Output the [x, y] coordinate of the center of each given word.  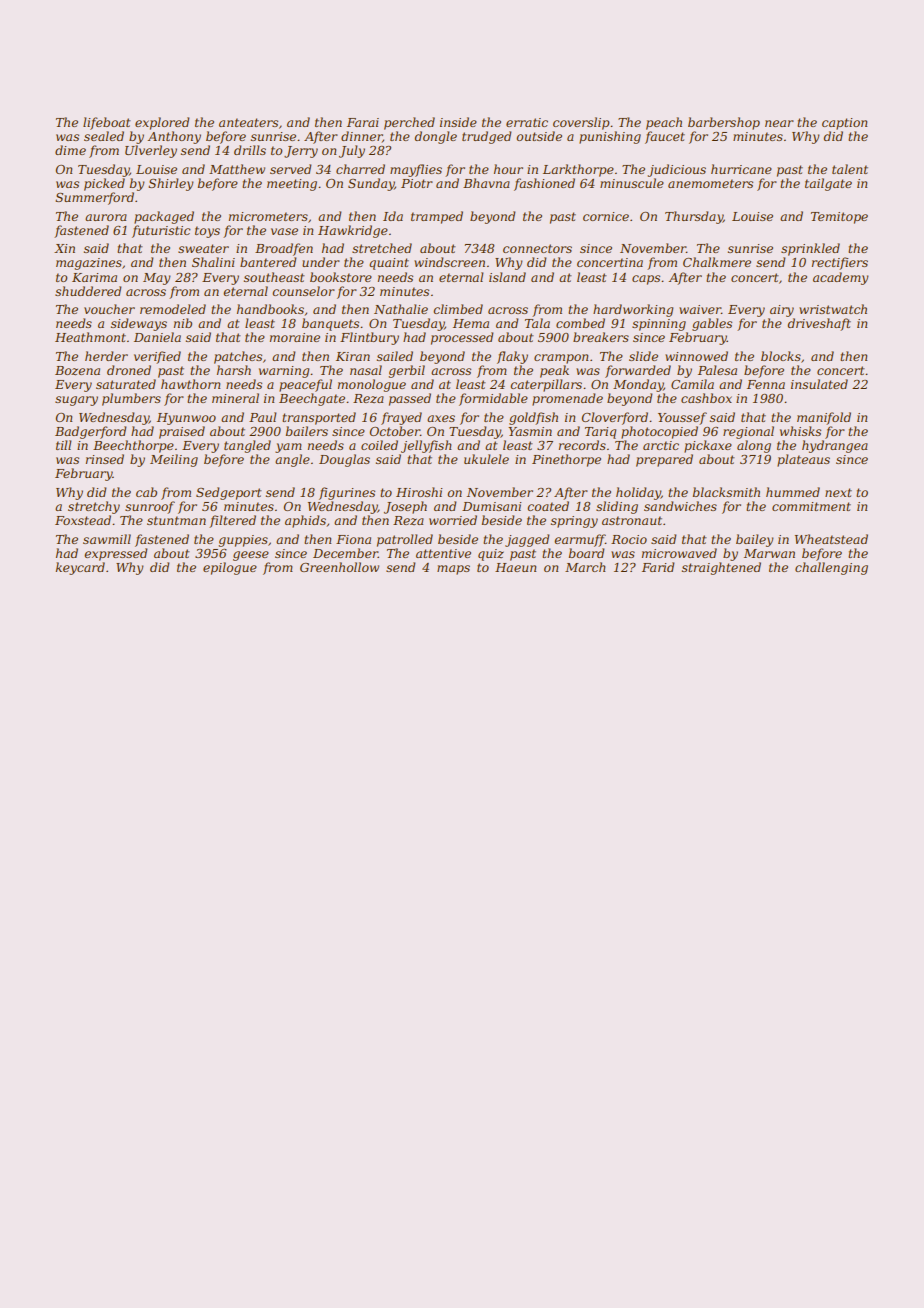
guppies [243, 541]
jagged [527, 540]
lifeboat [107, 123]
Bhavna [486, 183]
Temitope [839, 218]
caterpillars [546, 385]
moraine [295, 337]
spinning [659, 325]
